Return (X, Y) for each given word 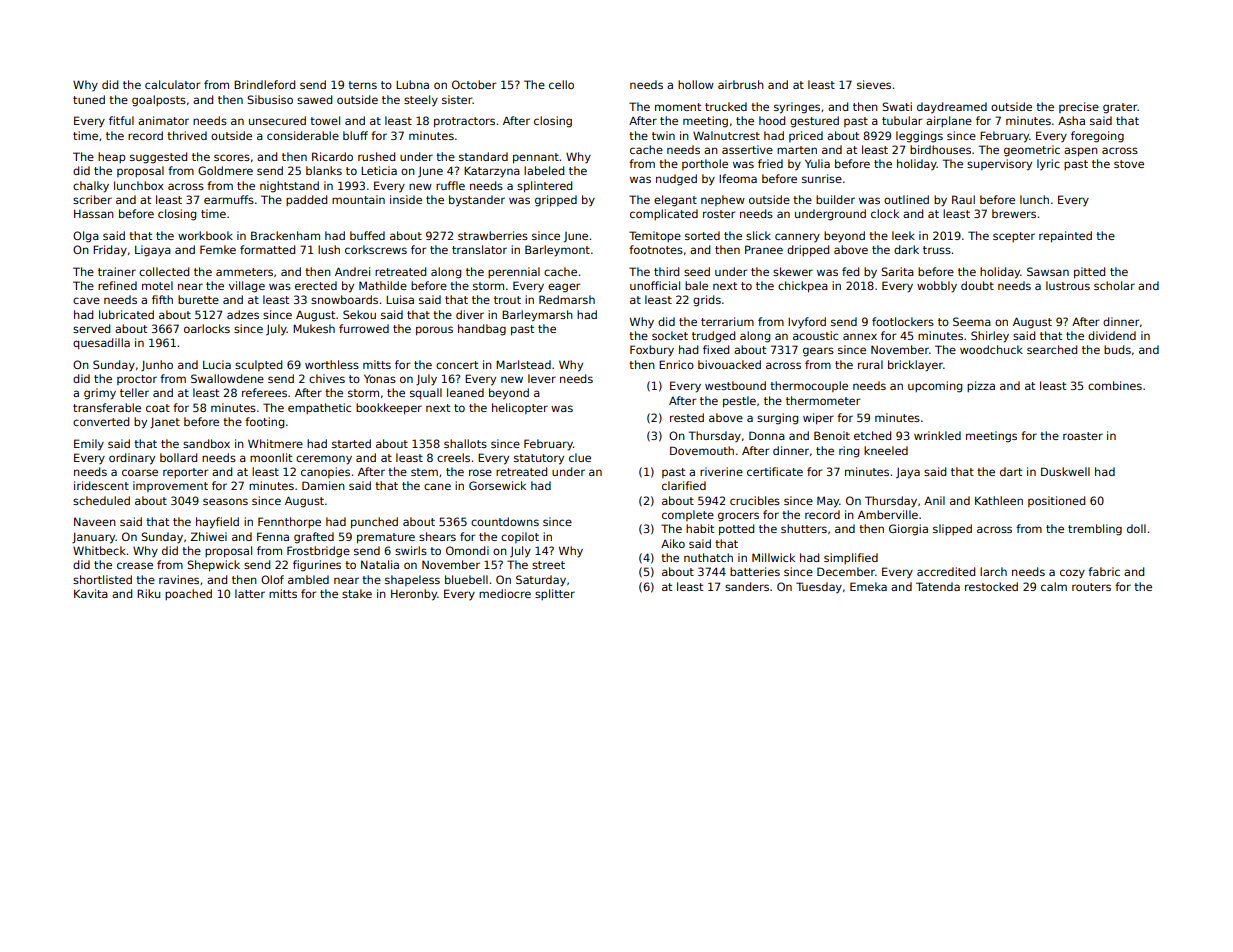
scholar (1114, 285)
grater (1120, 108)
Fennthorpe (289, 522)
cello (561, 84)
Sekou (359, 314)
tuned (89, 99)
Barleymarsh (537, 316)
